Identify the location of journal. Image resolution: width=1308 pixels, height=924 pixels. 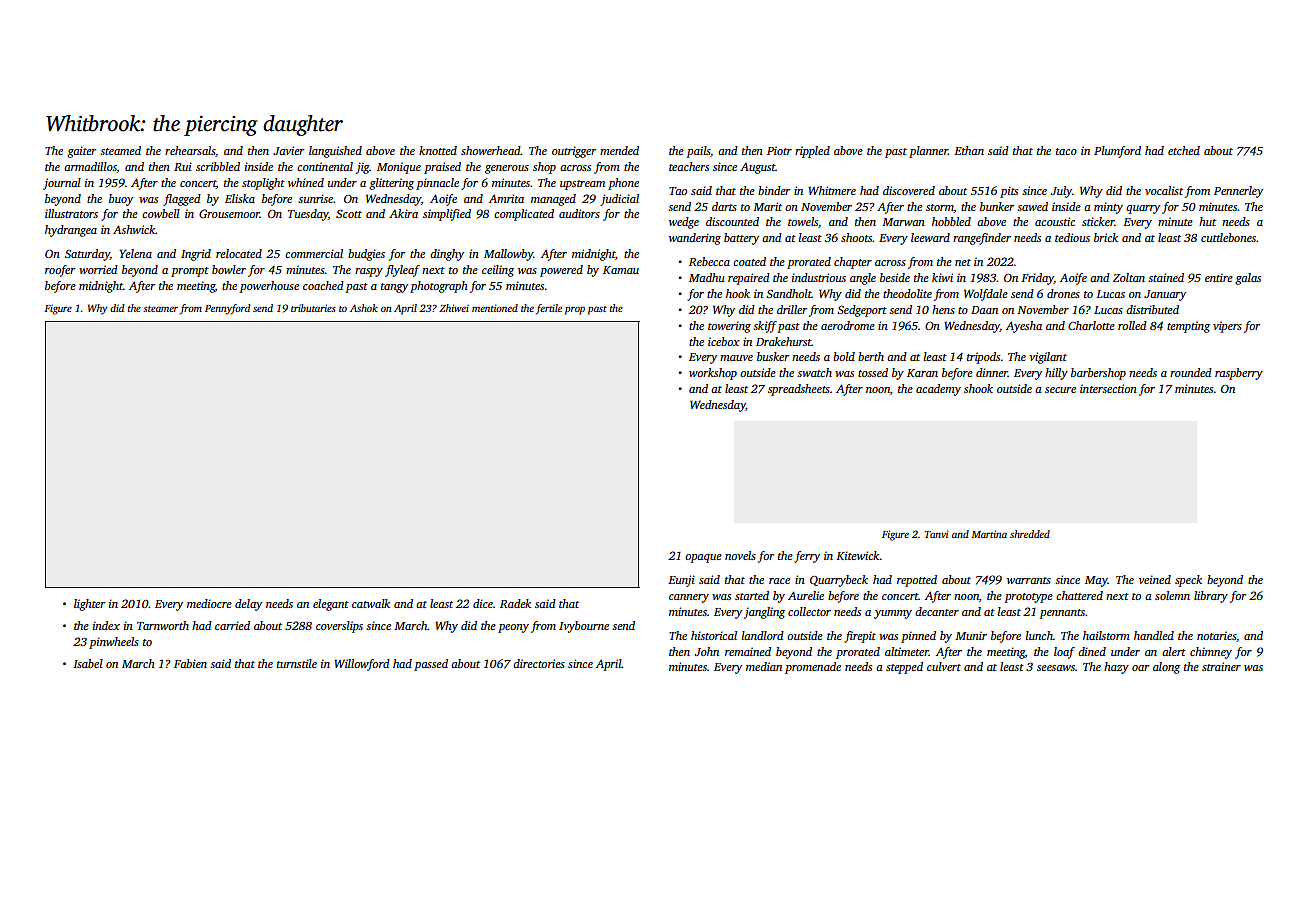
(62, 184).
